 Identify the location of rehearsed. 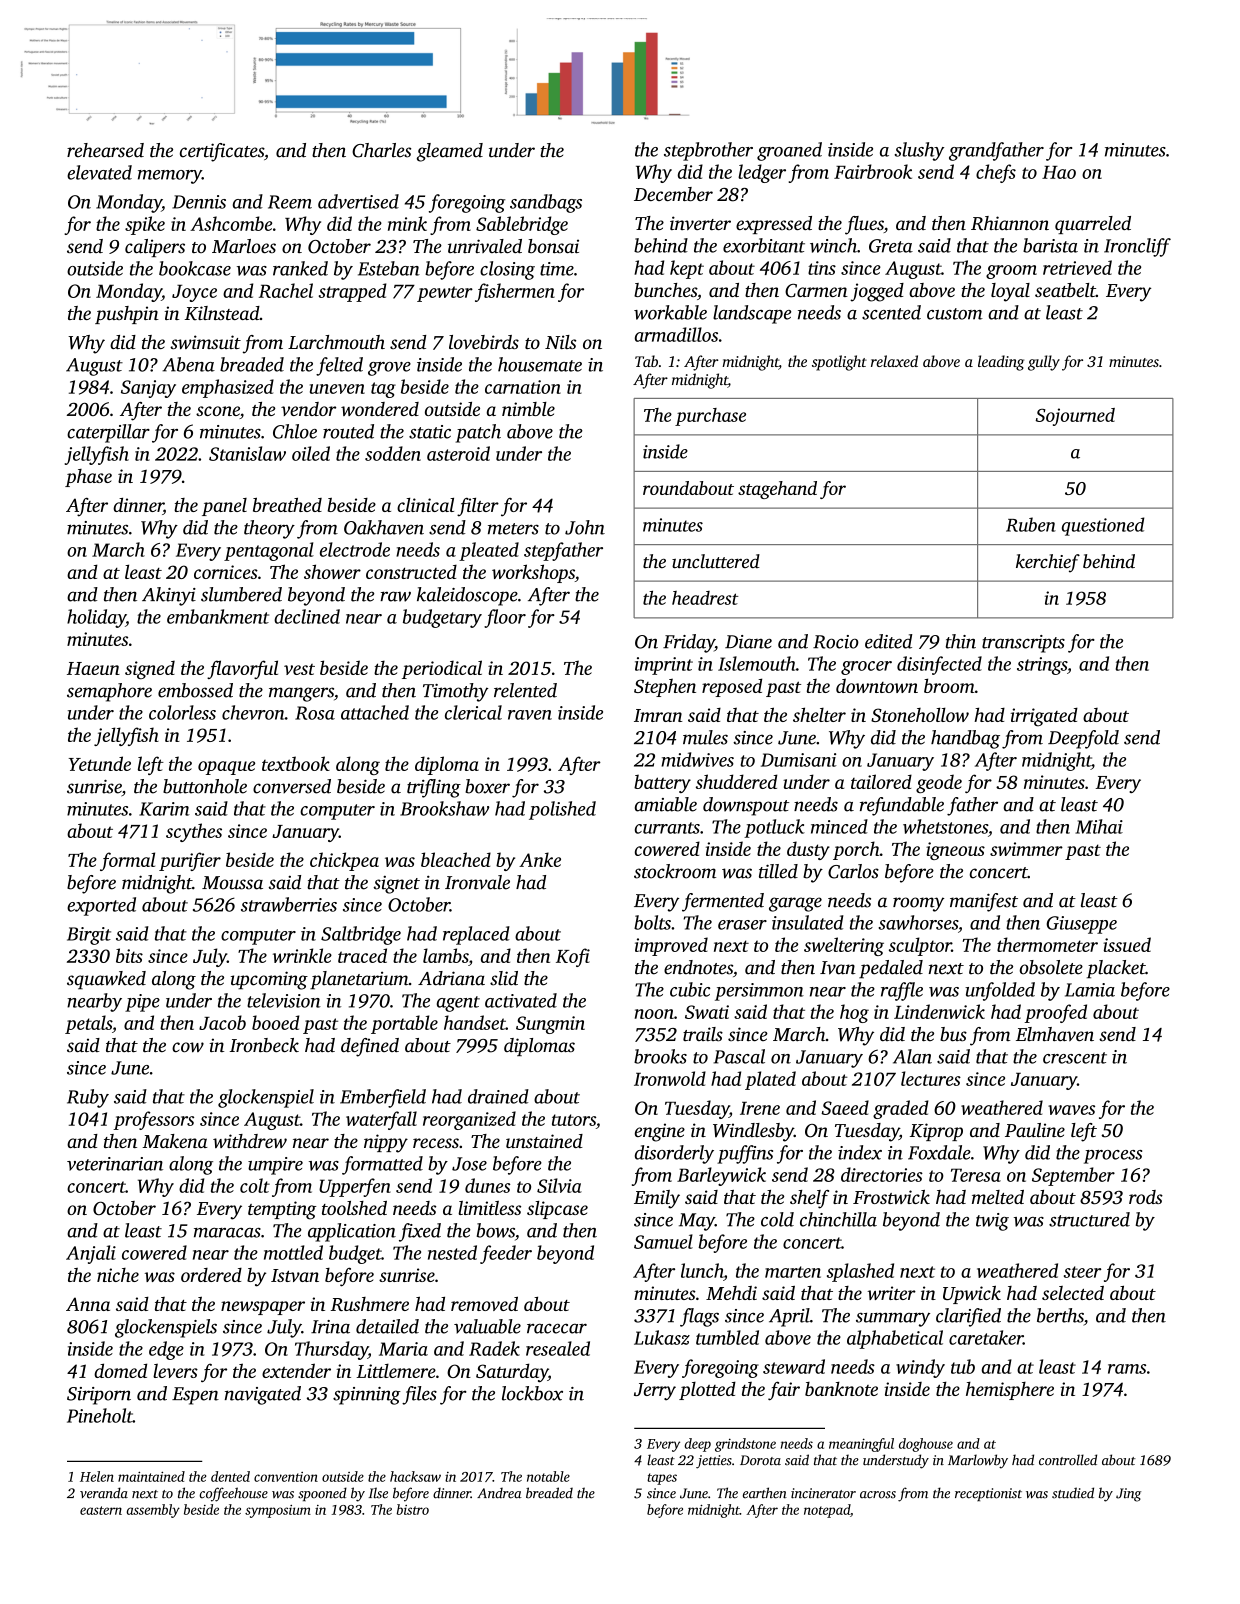
(105, 150).
